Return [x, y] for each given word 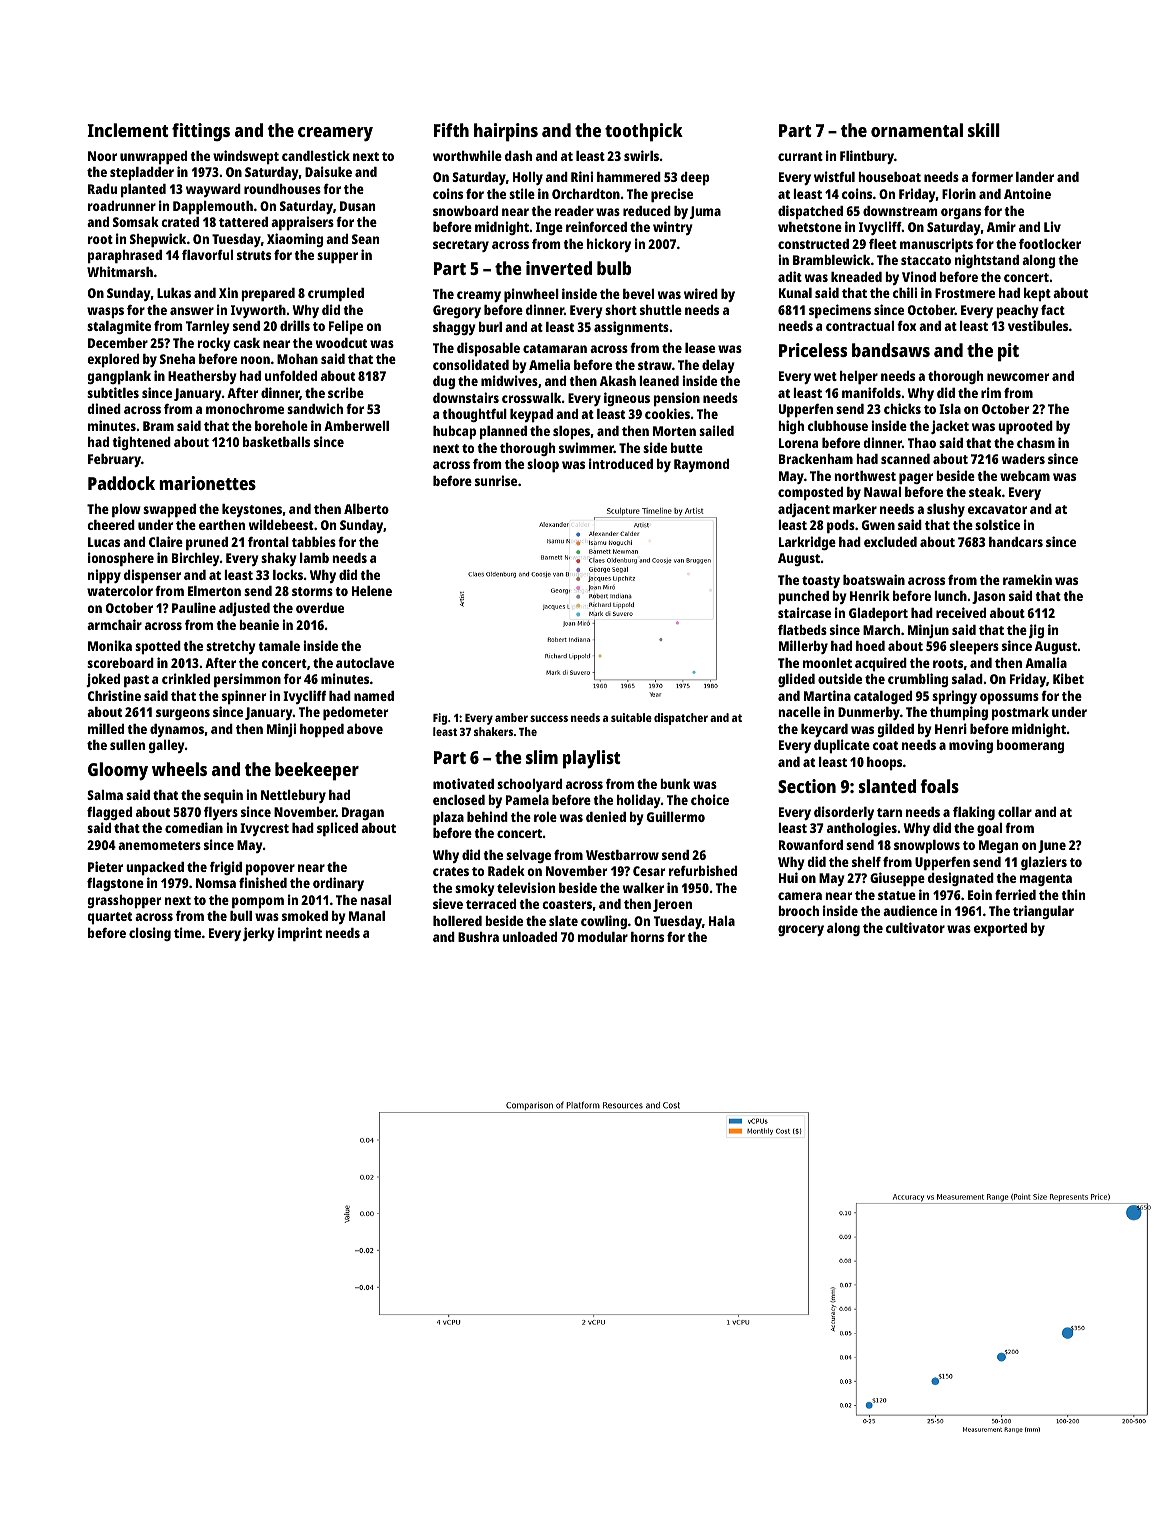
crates [451, 871]
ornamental [917, 130]
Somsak [136, 222]
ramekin [1027, 579]
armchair [114, 624]
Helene [372, 591]
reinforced [596, 226]
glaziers [1044, 863]
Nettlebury [293, 796]
